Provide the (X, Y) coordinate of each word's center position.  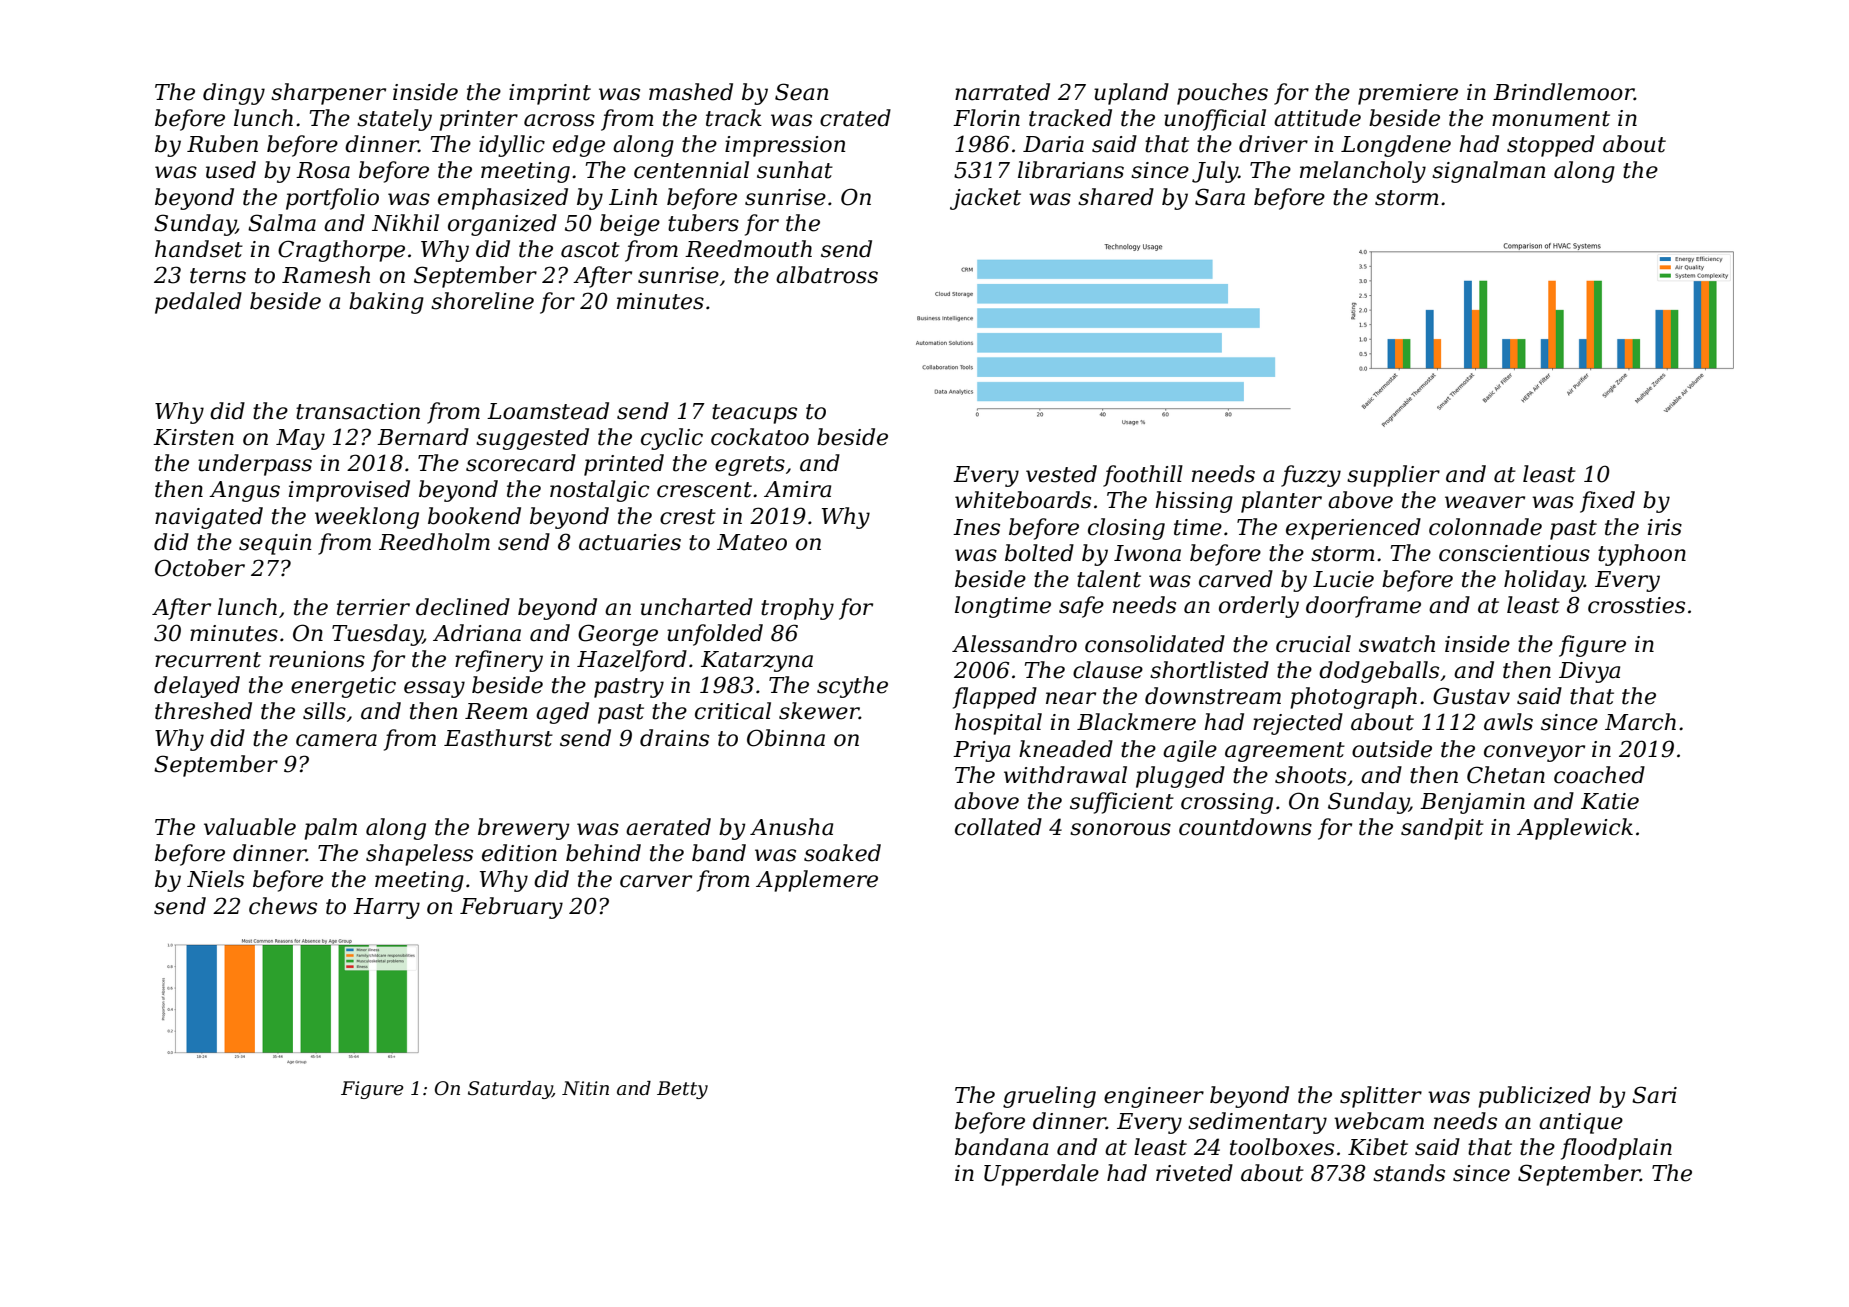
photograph (1353, 698)
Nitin (585, 1088)
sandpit (1442, 829)
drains (674, 738)
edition (519, 853)
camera (336, 740)
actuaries (630, 542)
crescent (704, 490)
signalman (1489, 172)
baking (386, 303)
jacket (985, 199)
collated (998, 827)
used (231, 170)
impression (785, 146)
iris (1665, 527)
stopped (1551, 146)
